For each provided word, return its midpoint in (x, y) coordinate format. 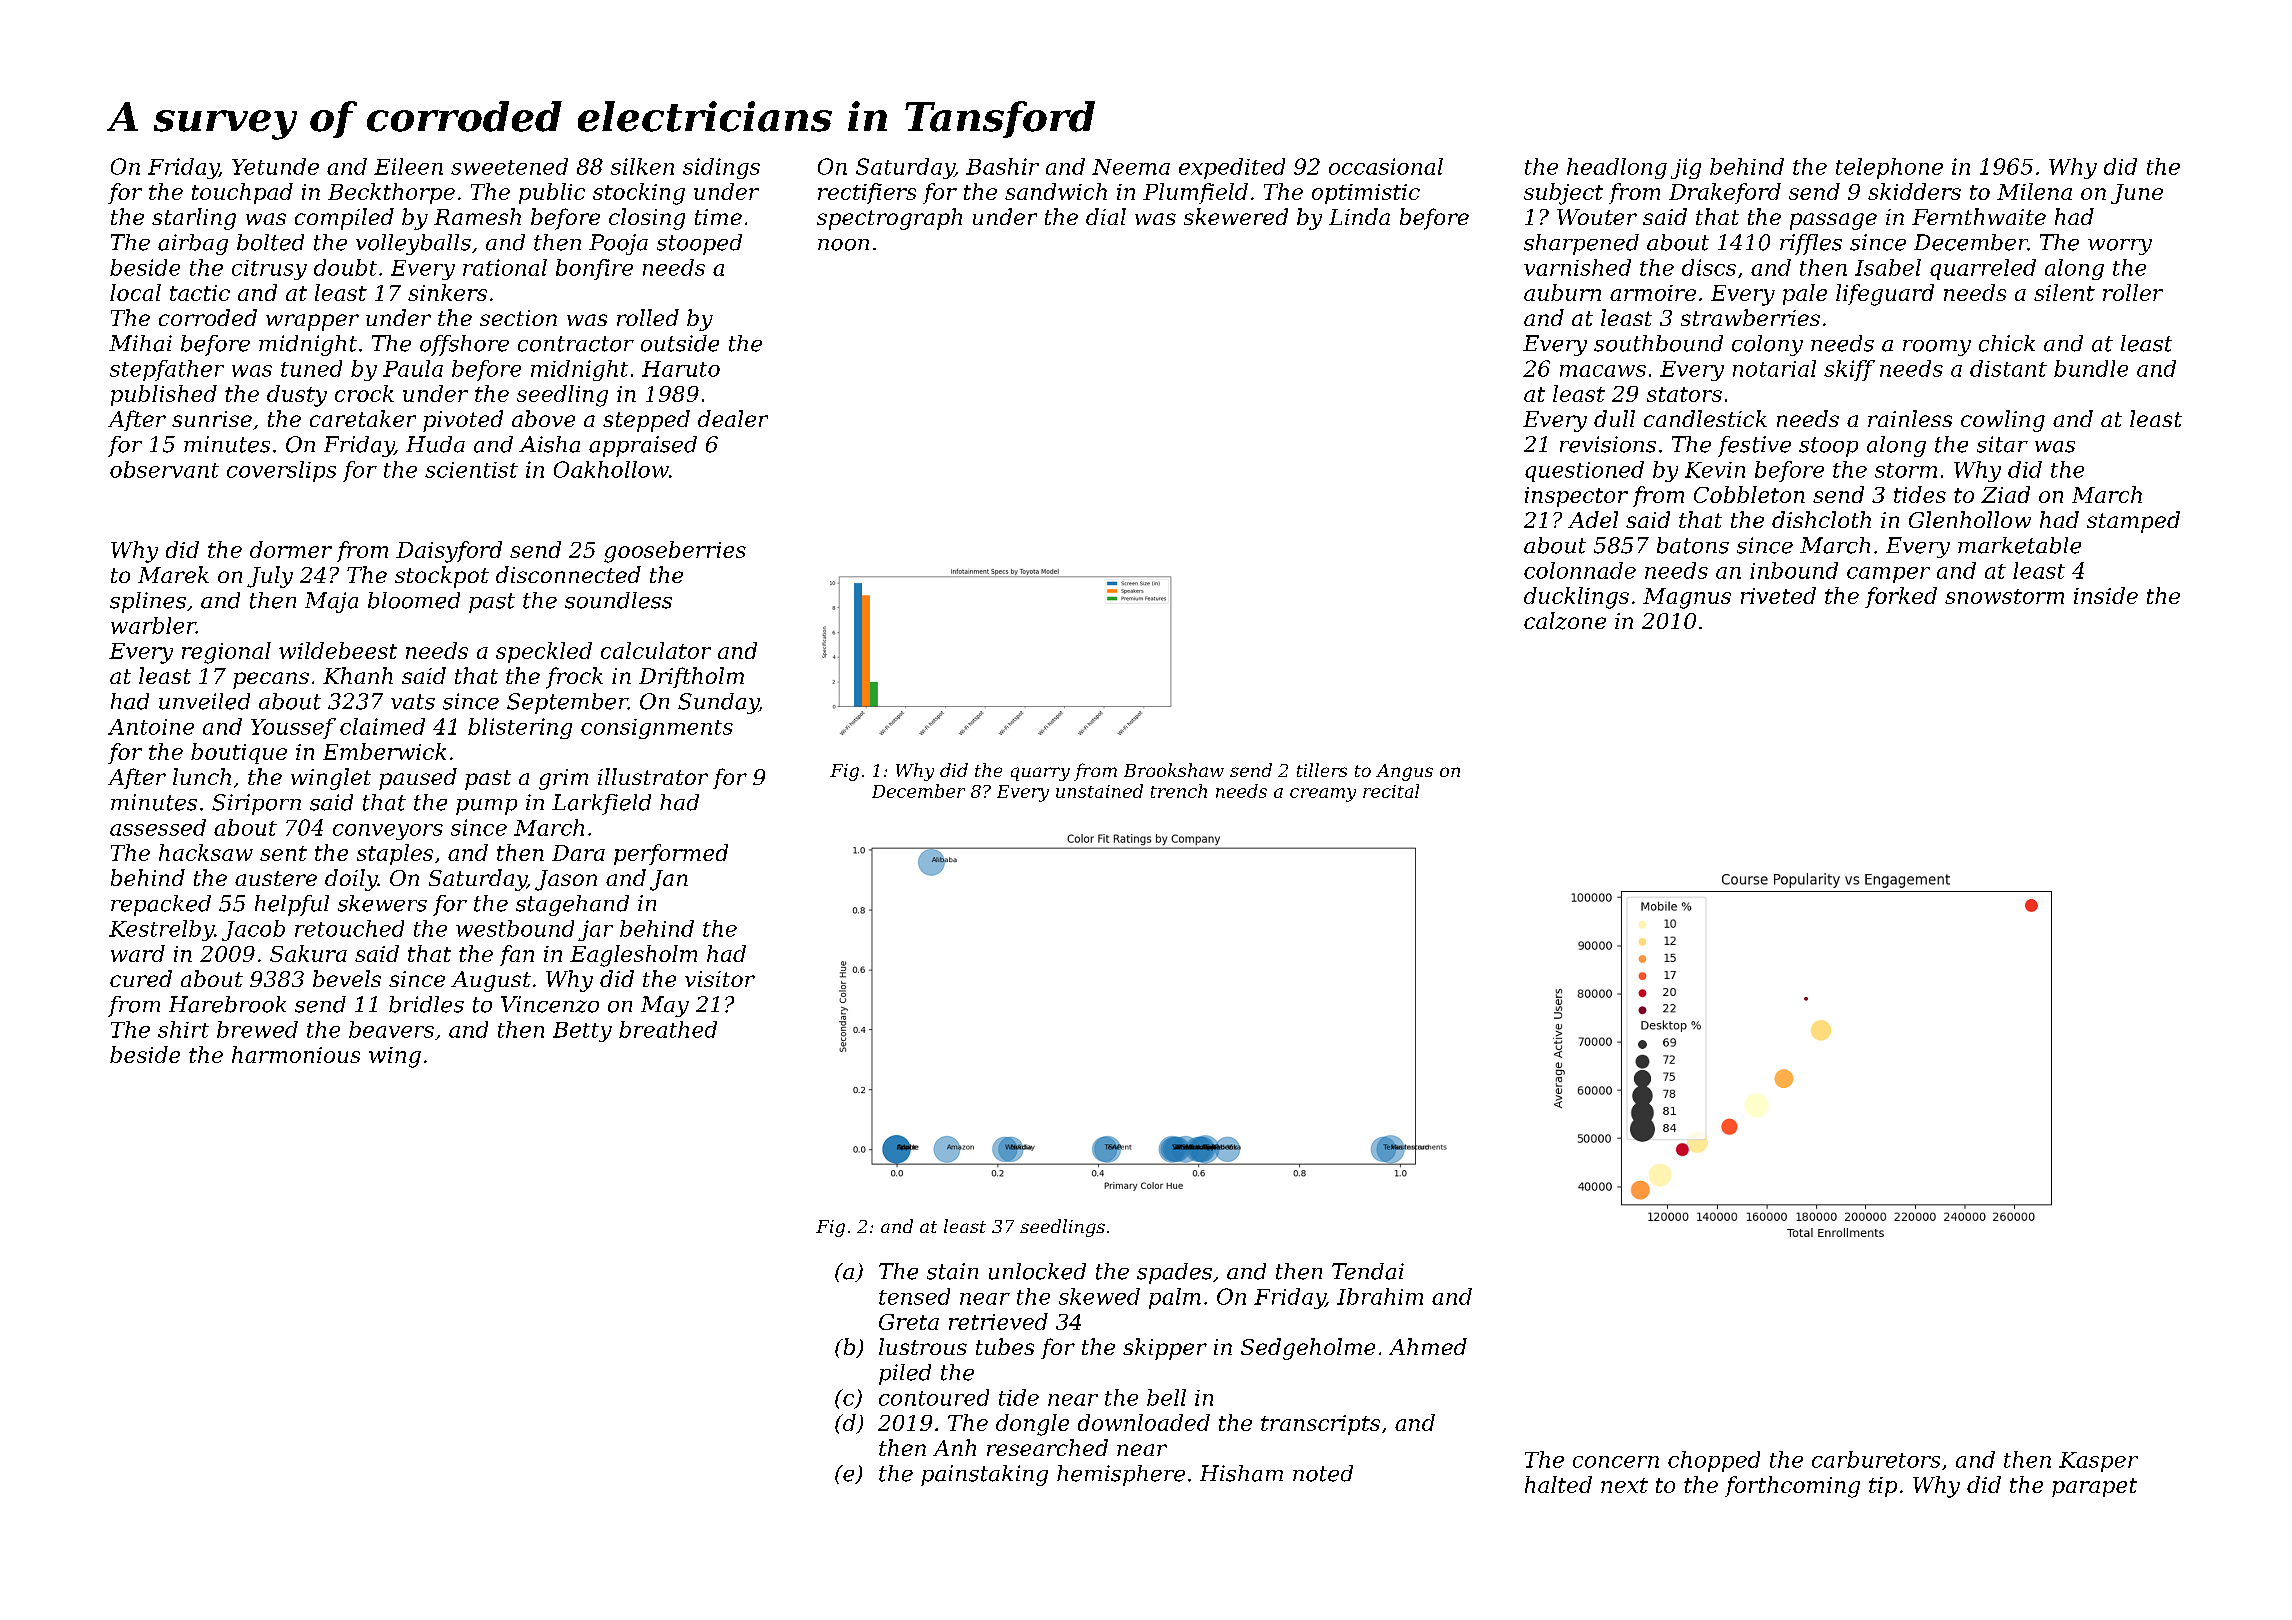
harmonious (296, 1054)
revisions (1608, 444)
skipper (1165, 1349)
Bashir (1002, 166)
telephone (1889, 168)
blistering (520, 728)
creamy (1323, 795)
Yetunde (275, 166)
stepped (646, 421)
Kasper (2098, 1462)
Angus (1404, 772)
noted (1323, 1473)
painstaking (984, 1475)
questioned (1584, 471)
